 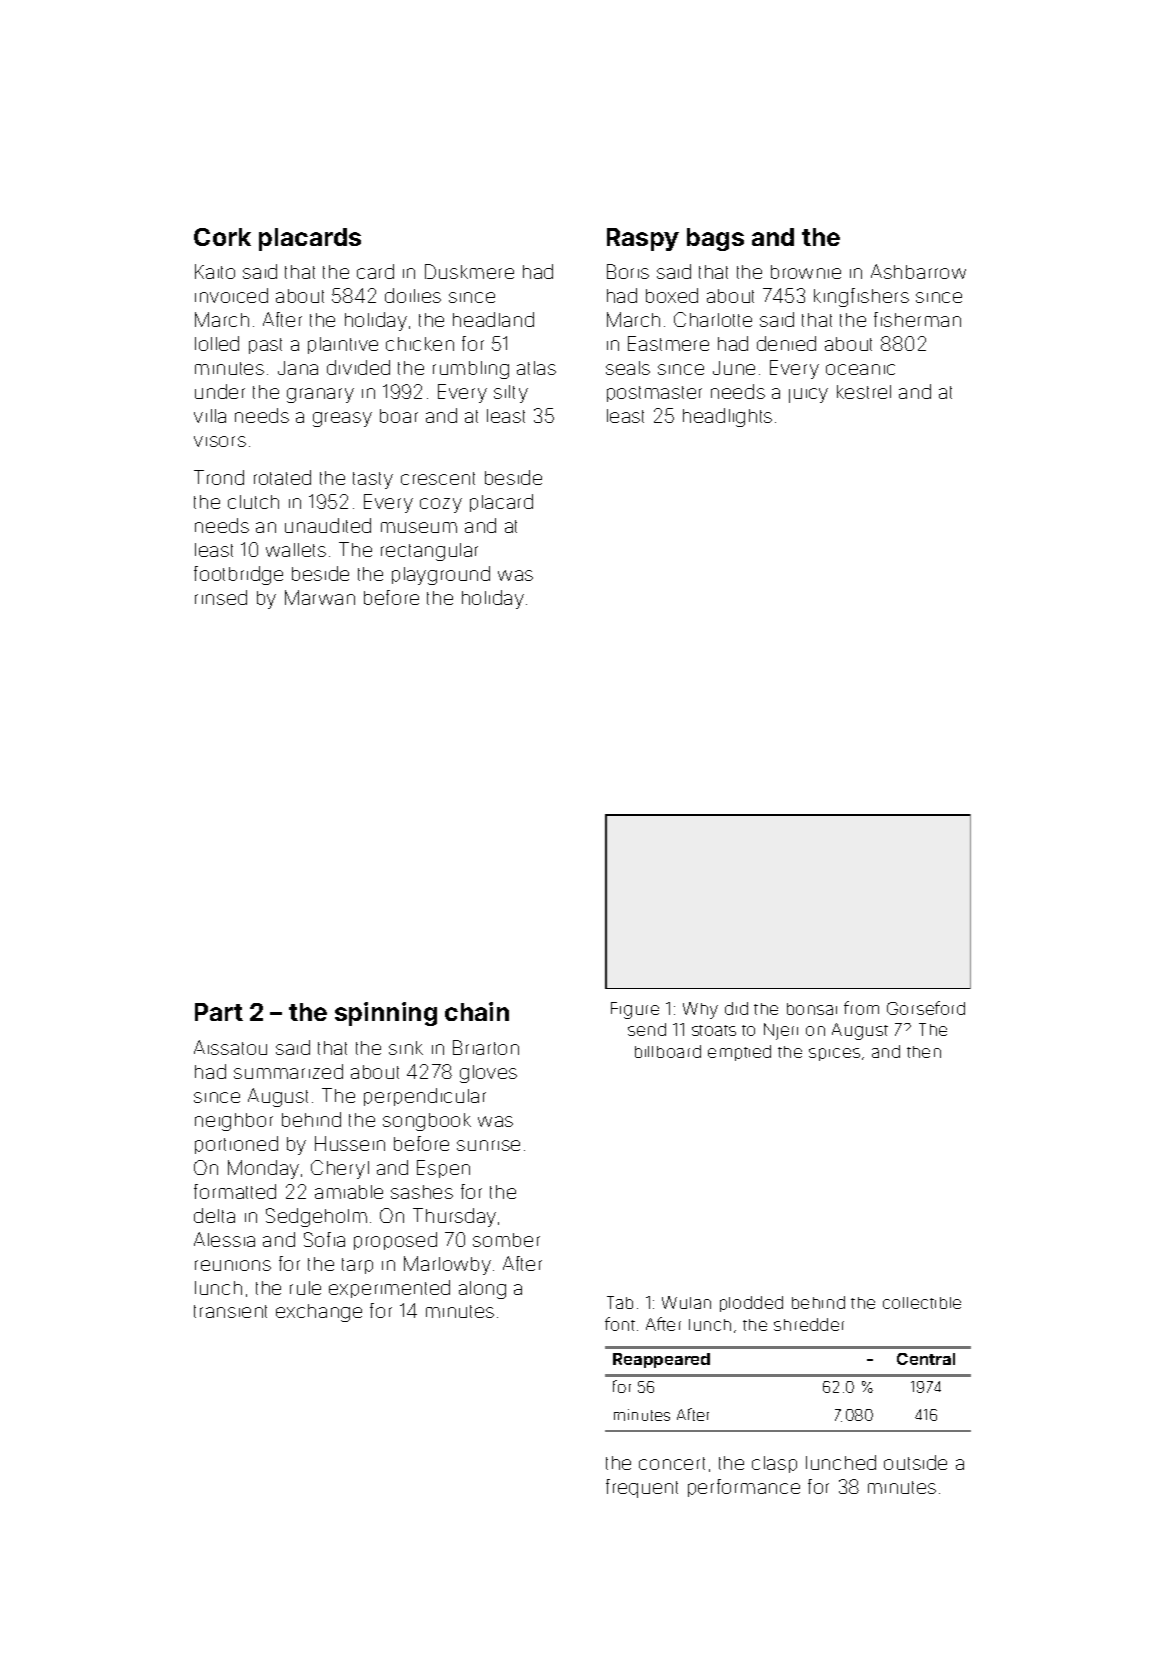 What do you see at coordinates (441, 575) in the screenshot?
I see `playground` at bounding box center [441, 575].
